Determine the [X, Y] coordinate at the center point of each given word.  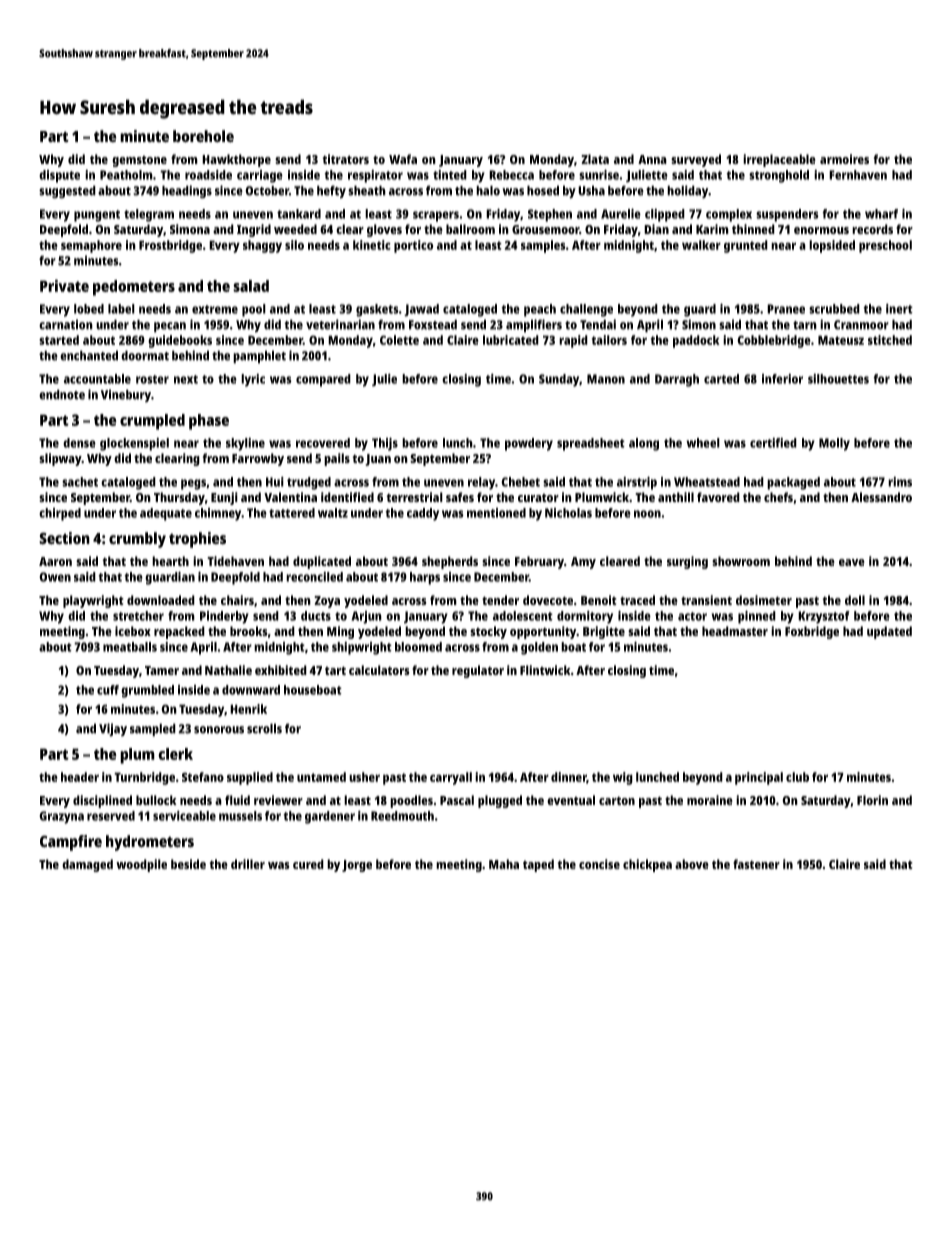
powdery [529, 444]
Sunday [559, 380]
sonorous [219, 730]
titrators [346, 159]
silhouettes [838, 379]
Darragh [677, 380]
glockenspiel [134, 444]
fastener [756, 864]
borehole [203, 136]
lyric [253, 380]
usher [364, 777]
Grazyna [61, 817]
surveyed [696, 160]
